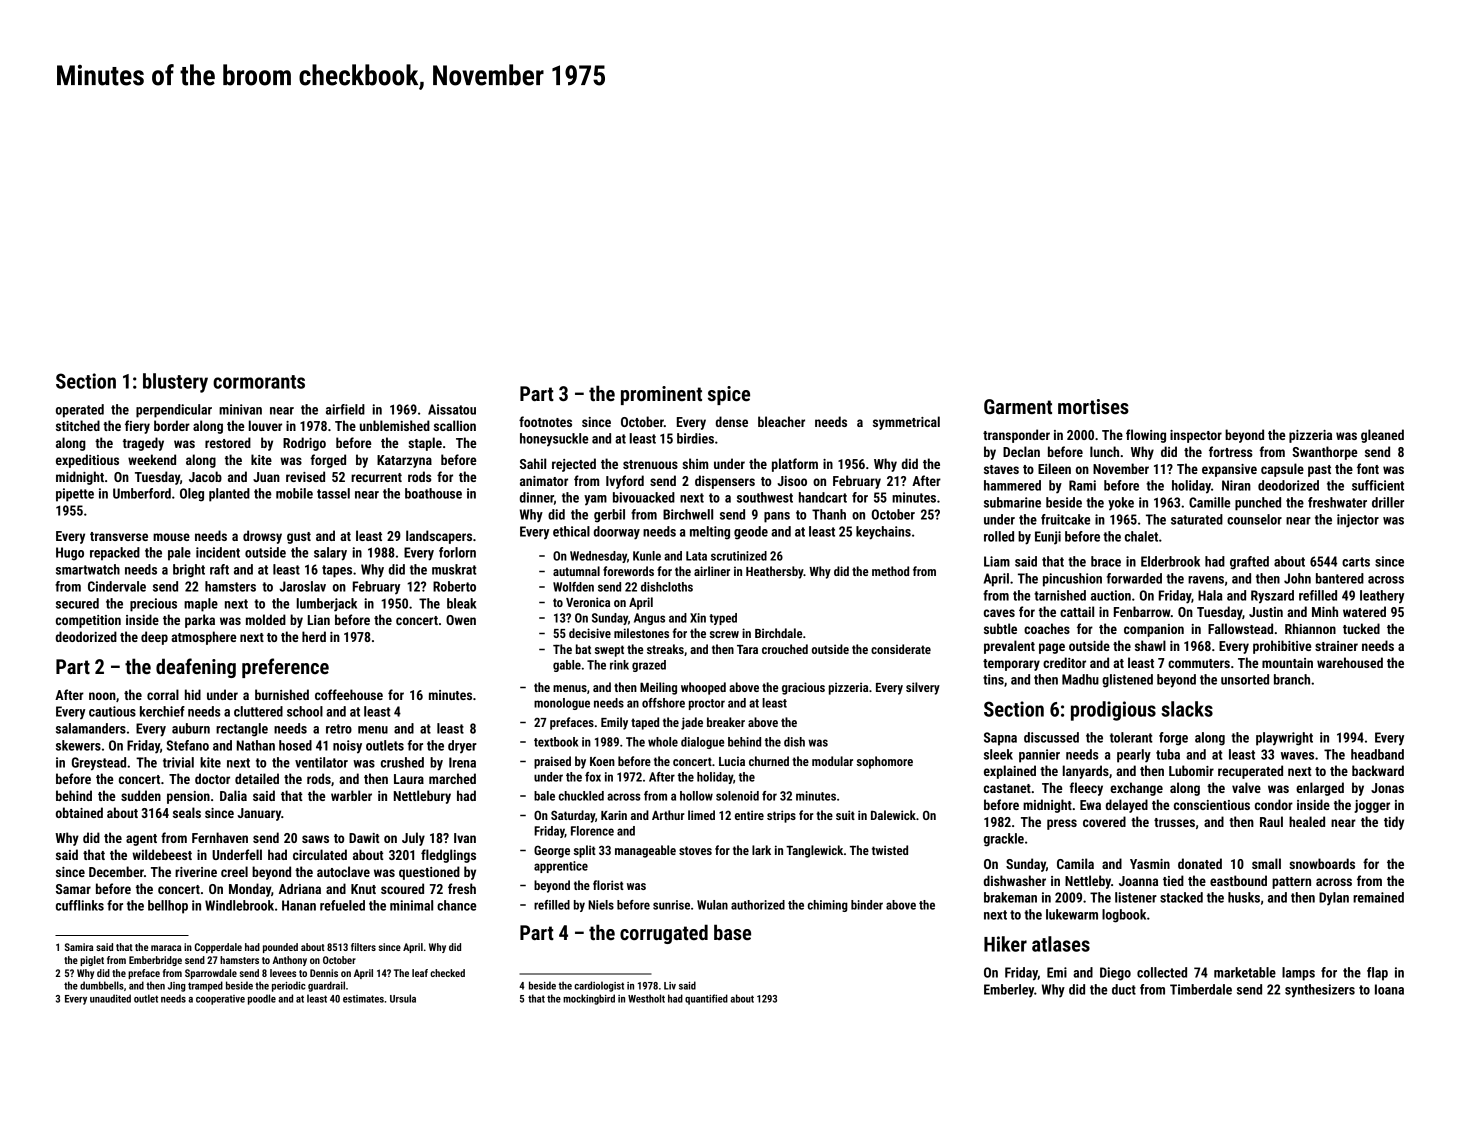 Image resolution: width=1460 pixels, height=1128 pixels. I want to click on birdies, so click(695, 438).
